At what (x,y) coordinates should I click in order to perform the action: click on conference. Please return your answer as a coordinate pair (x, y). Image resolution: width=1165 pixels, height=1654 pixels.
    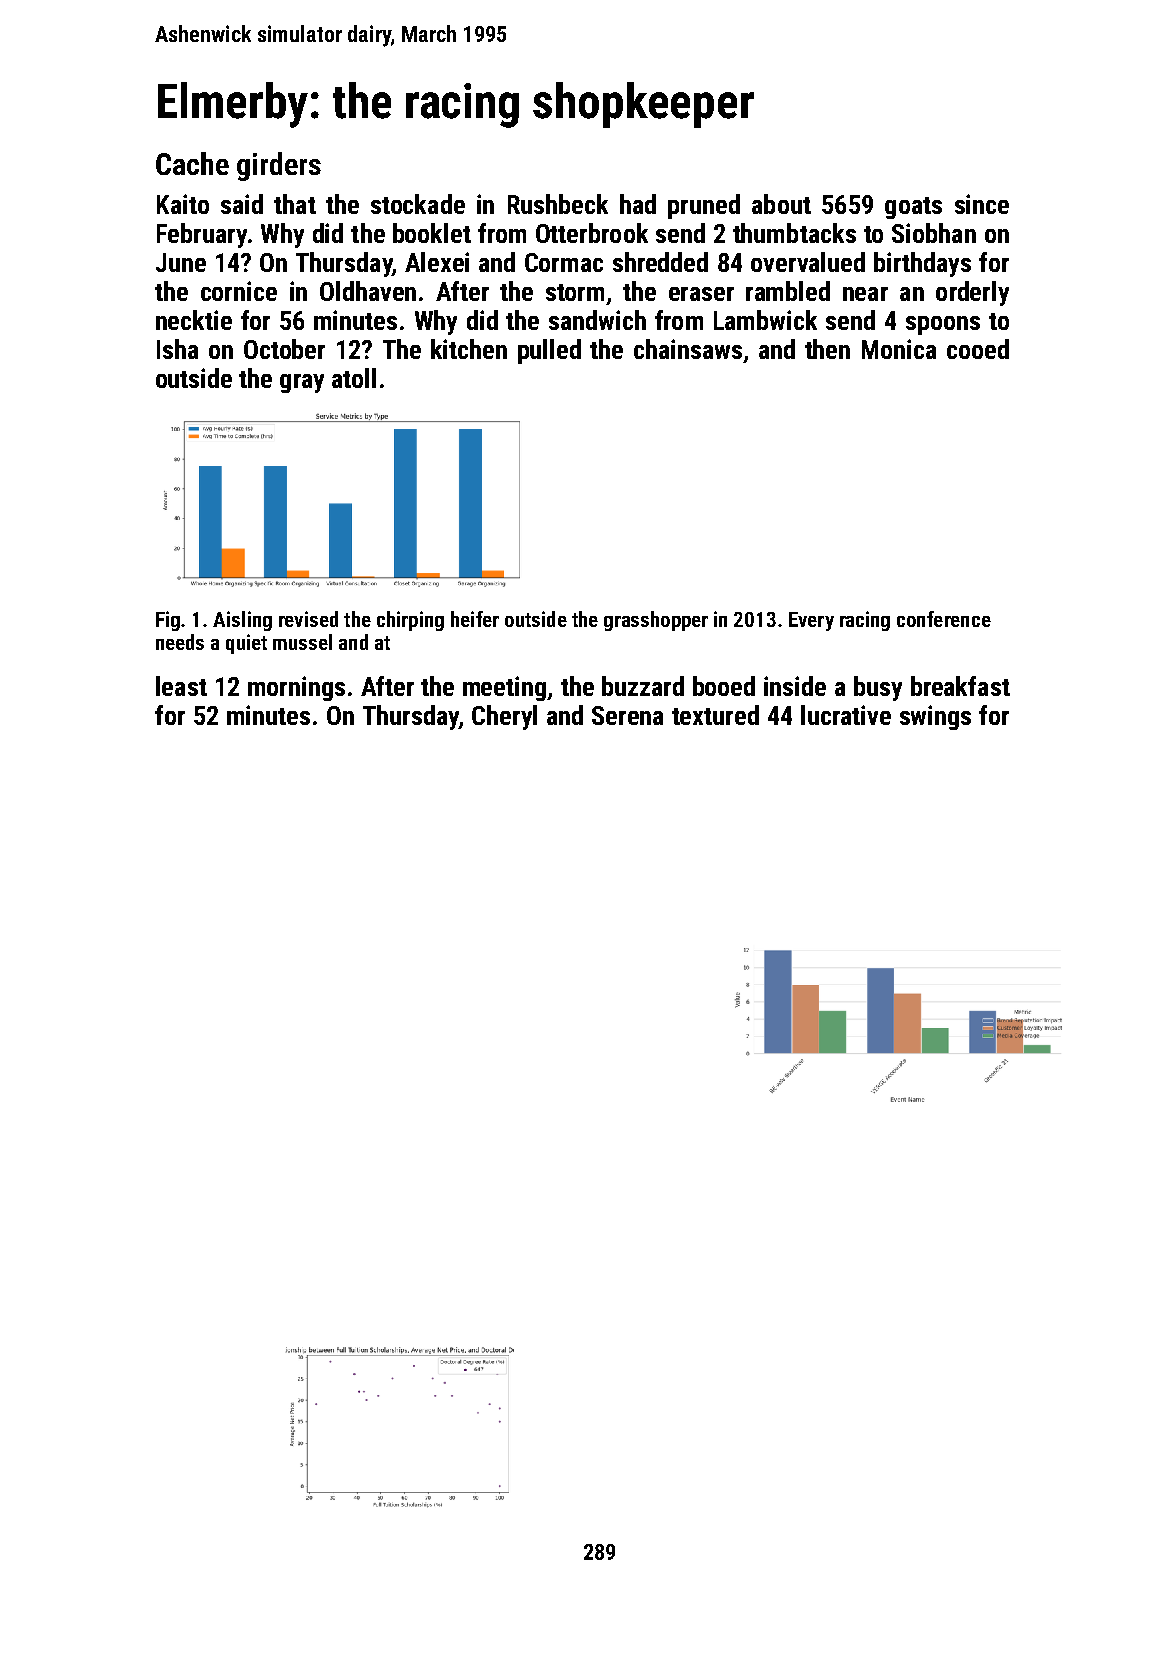
    Looking at the image, I should click on (944, 619).
